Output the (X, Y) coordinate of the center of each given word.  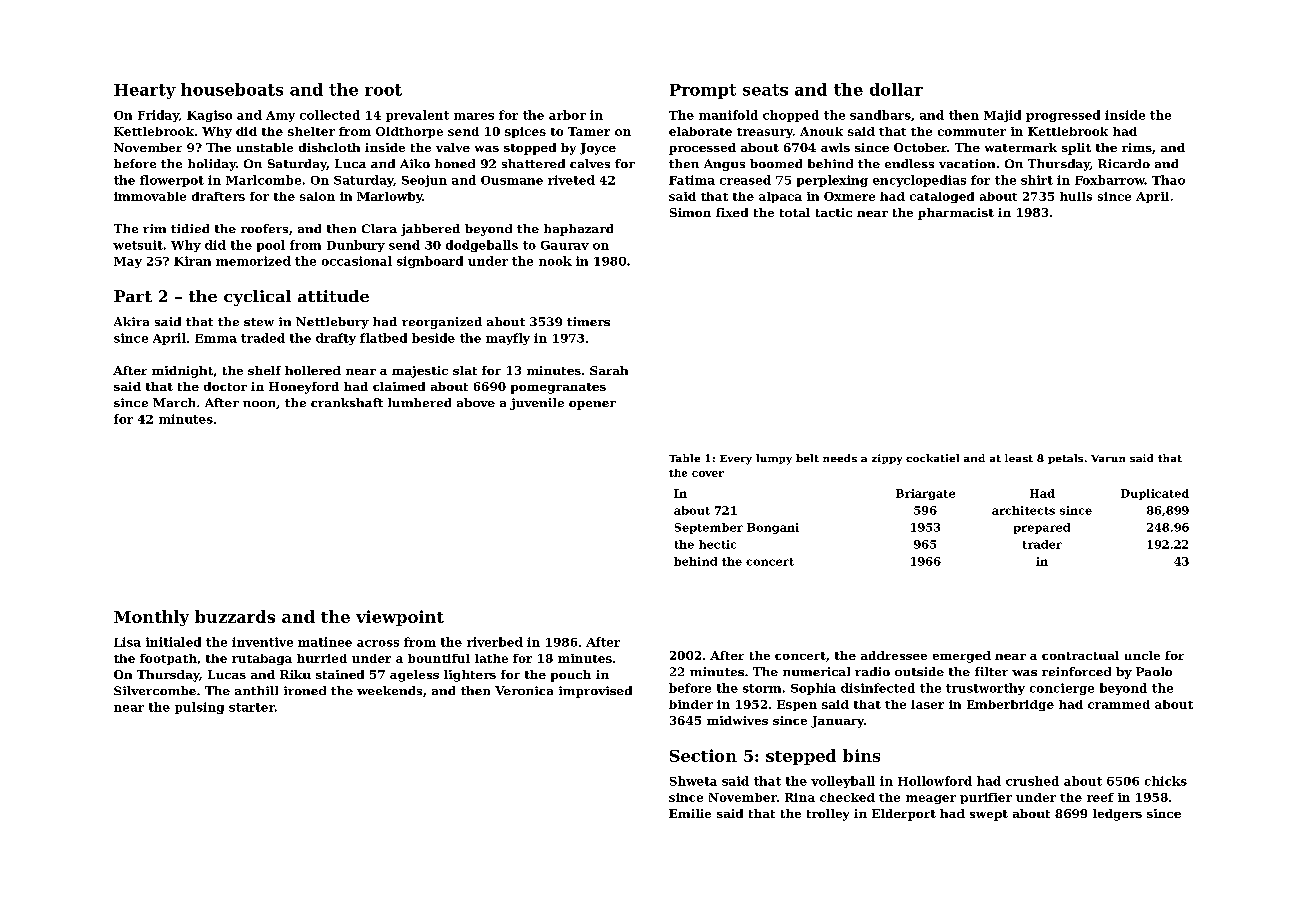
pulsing (199, 708)
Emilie (690, 813)
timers (588, 321)
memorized (253, 261)
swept (989, 815)
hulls (1076, 196)
